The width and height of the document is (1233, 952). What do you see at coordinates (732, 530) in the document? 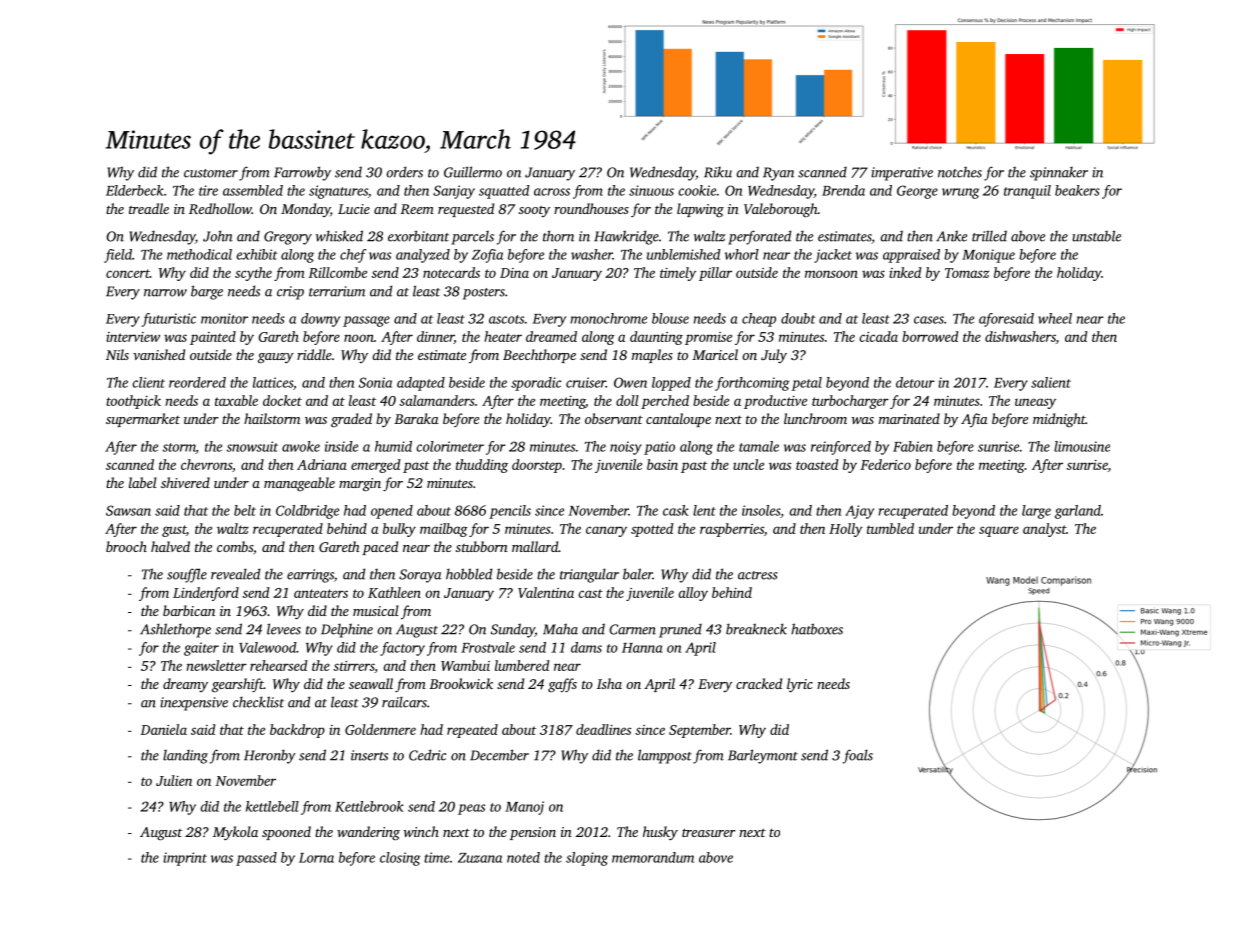
I see `raspberries` at bounding box center [732, 530].
